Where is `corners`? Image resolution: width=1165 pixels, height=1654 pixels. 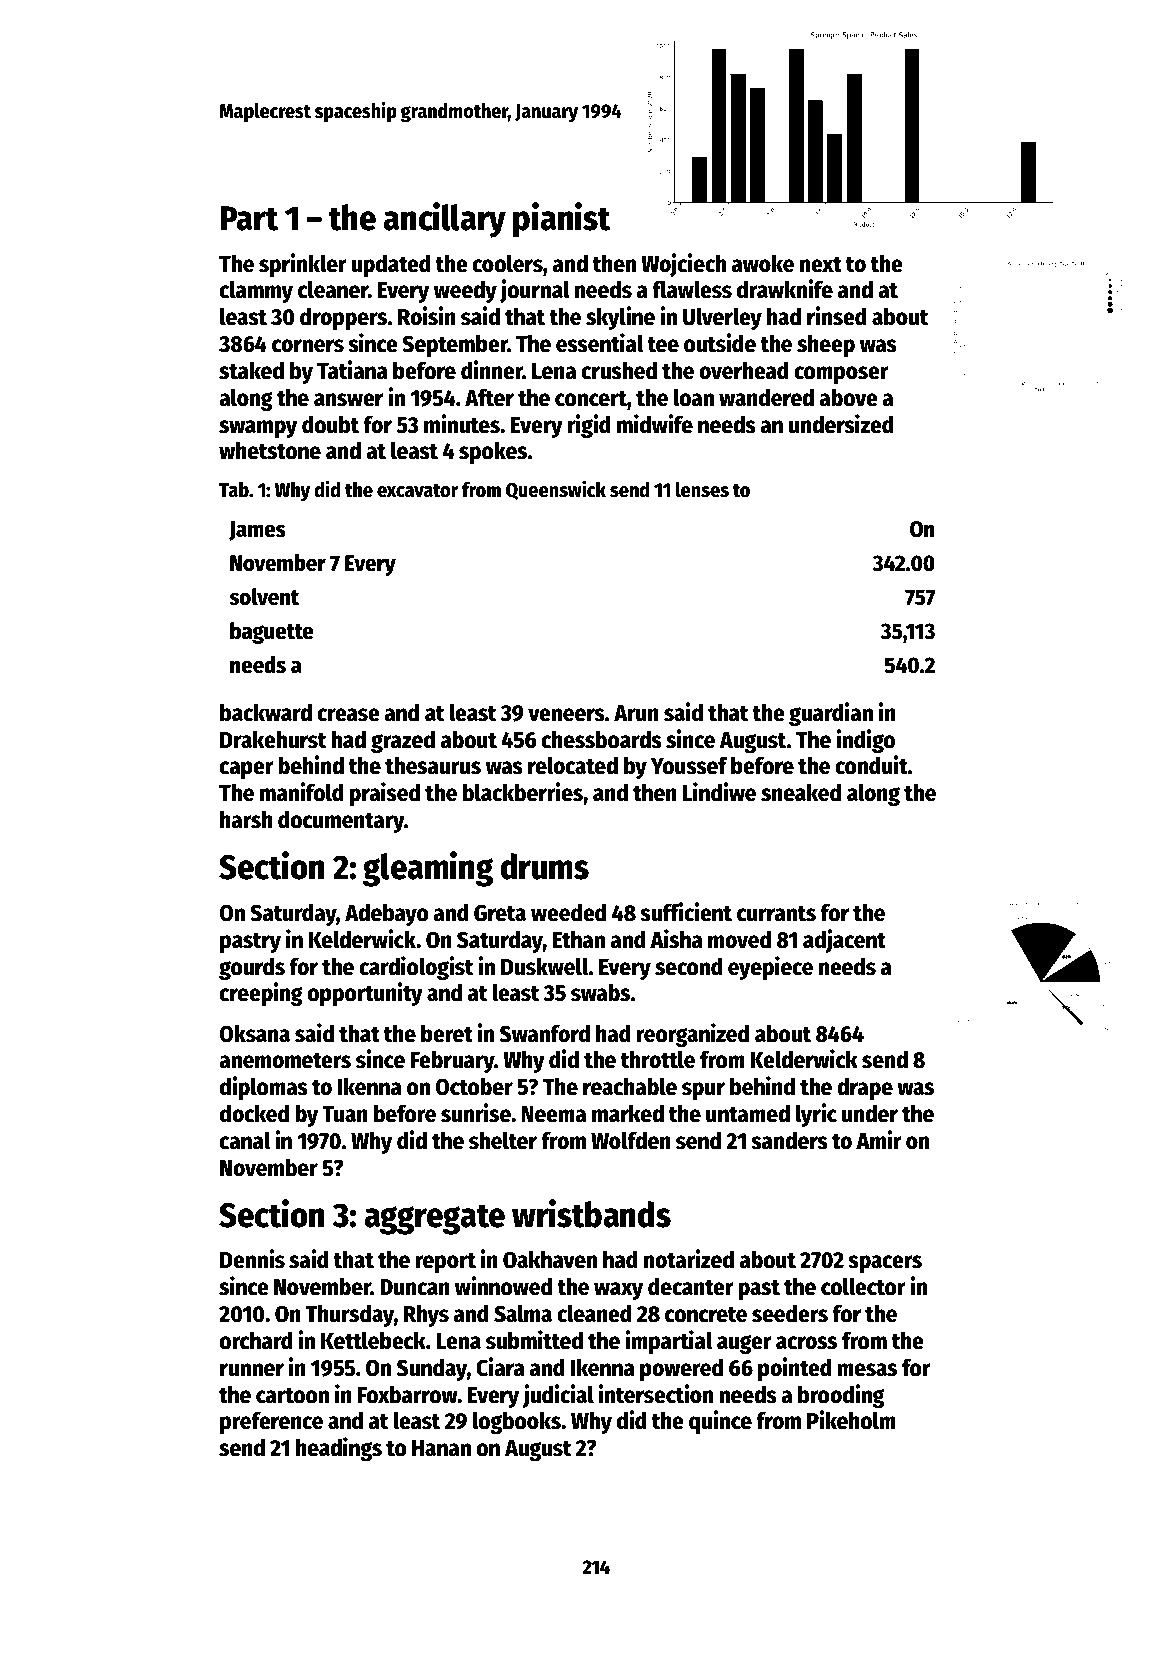 corners is located at coordinates (308, 346).
